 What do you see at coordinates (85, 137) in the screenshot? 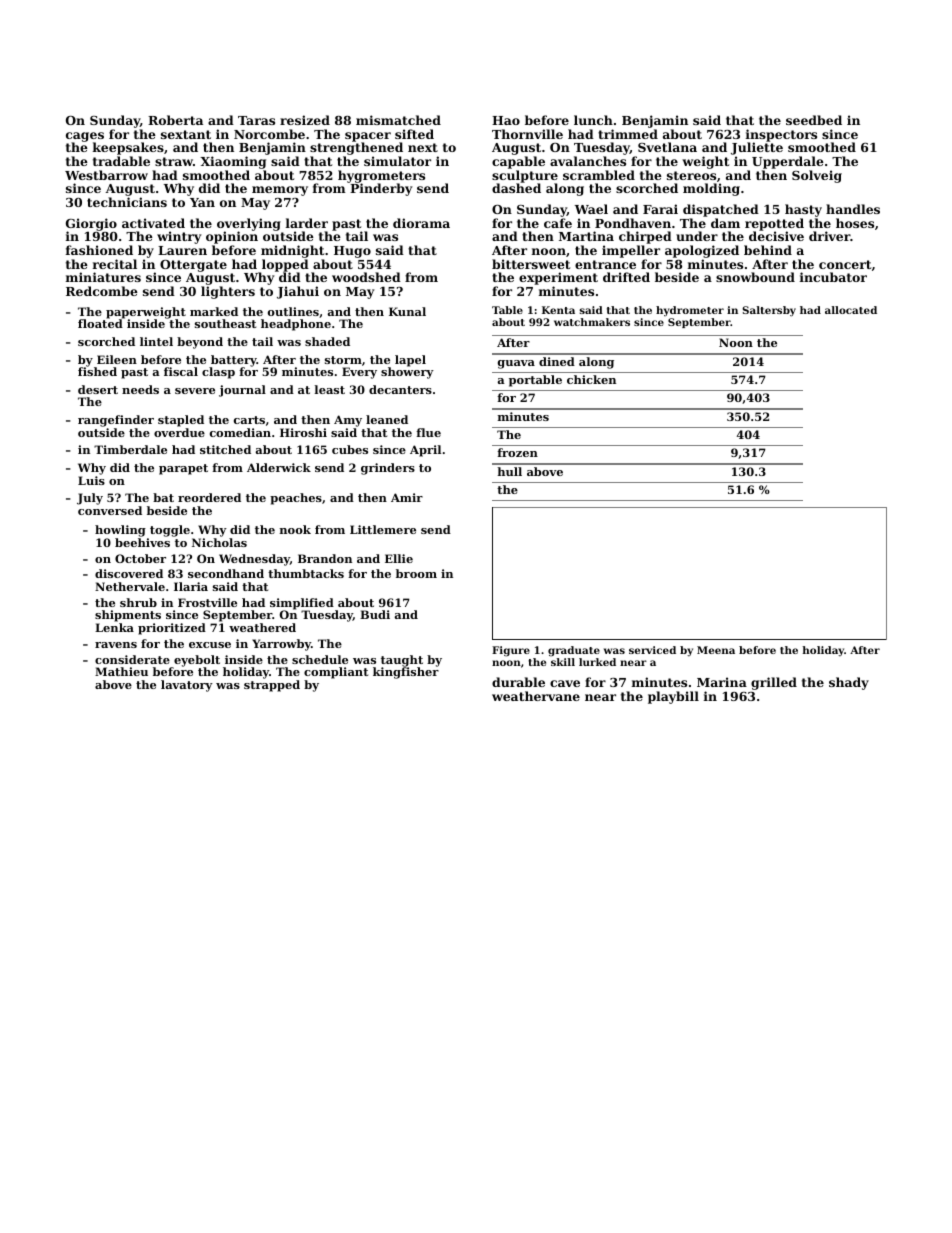
I see `cages` at bounding box center [85, 137].
